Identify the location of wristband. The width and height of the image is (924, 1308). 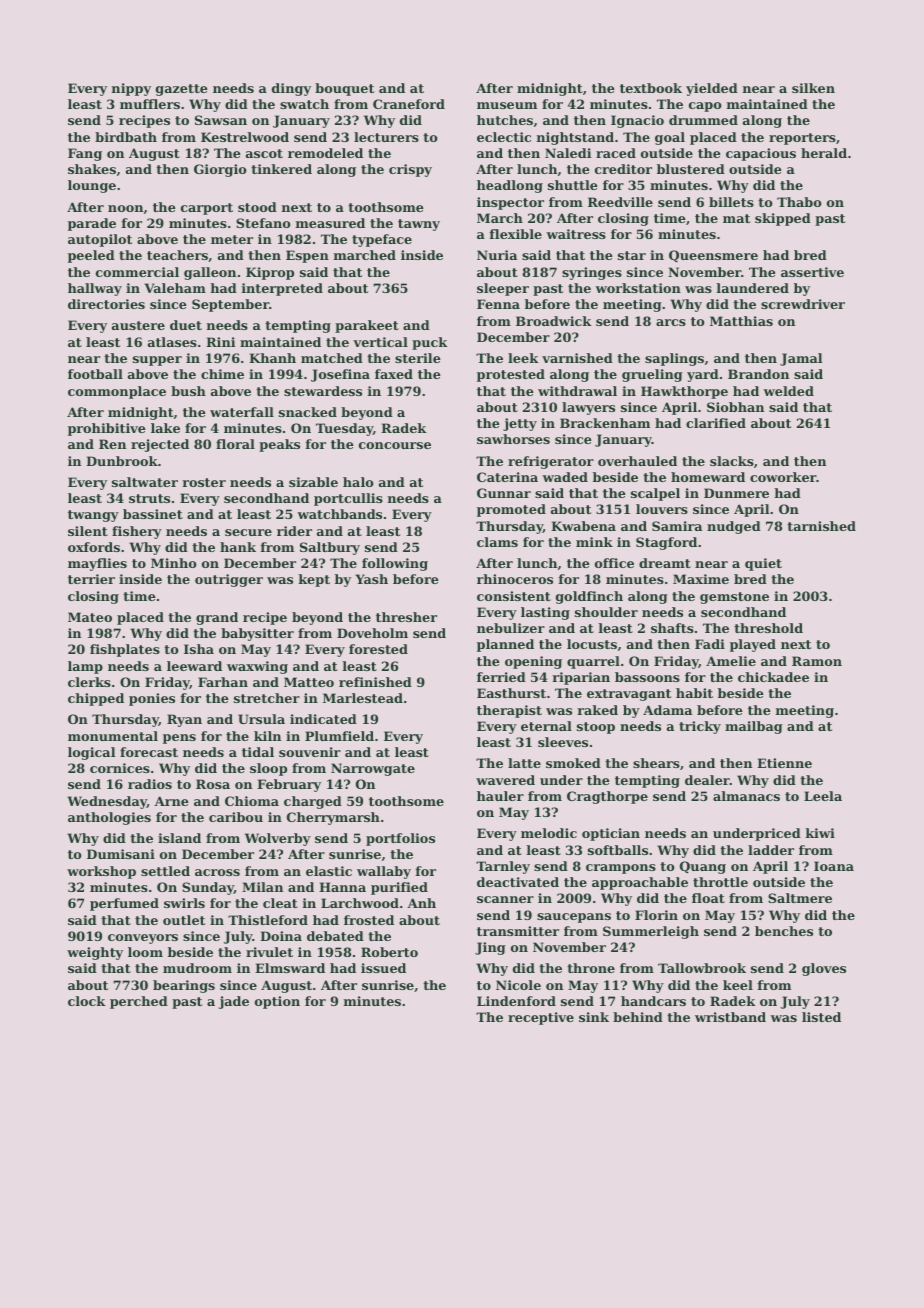
(730, 1017).
